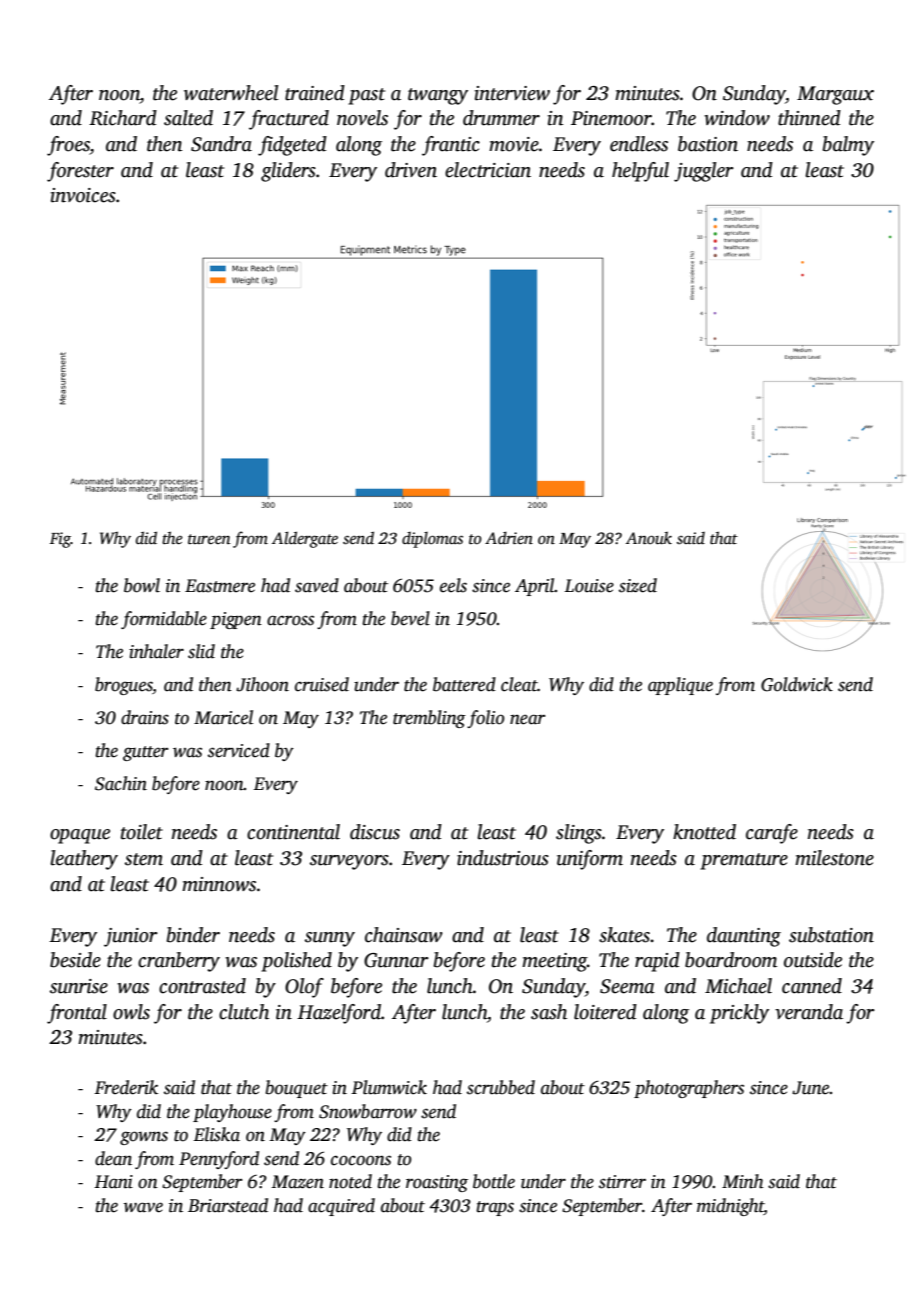  What do you see at coordinates (142, 832) in the image?
I see `toilet` at bounding box center [142, 832].
